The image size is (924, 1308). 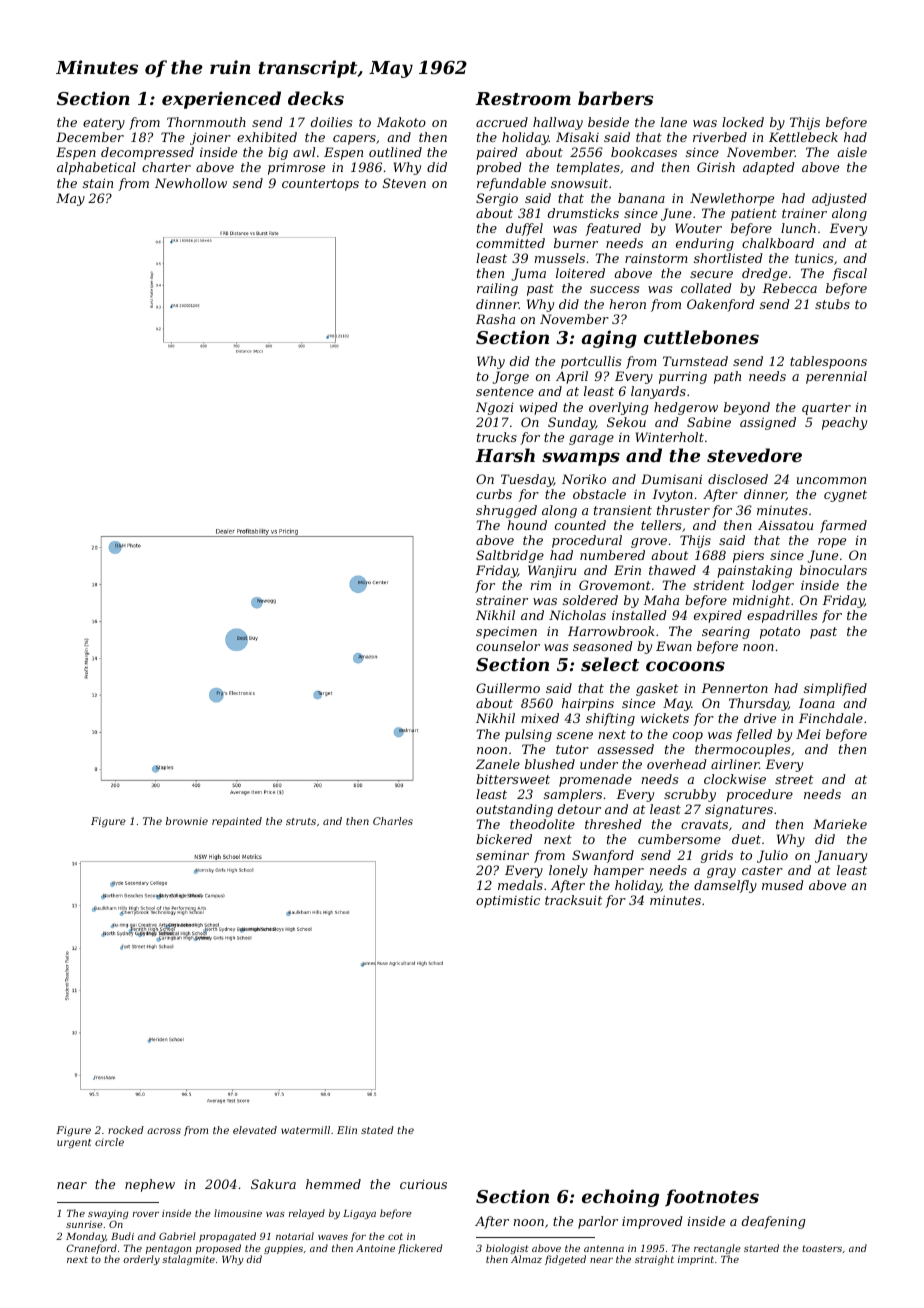 I want to click on railing, so click(x=497, y=289).
